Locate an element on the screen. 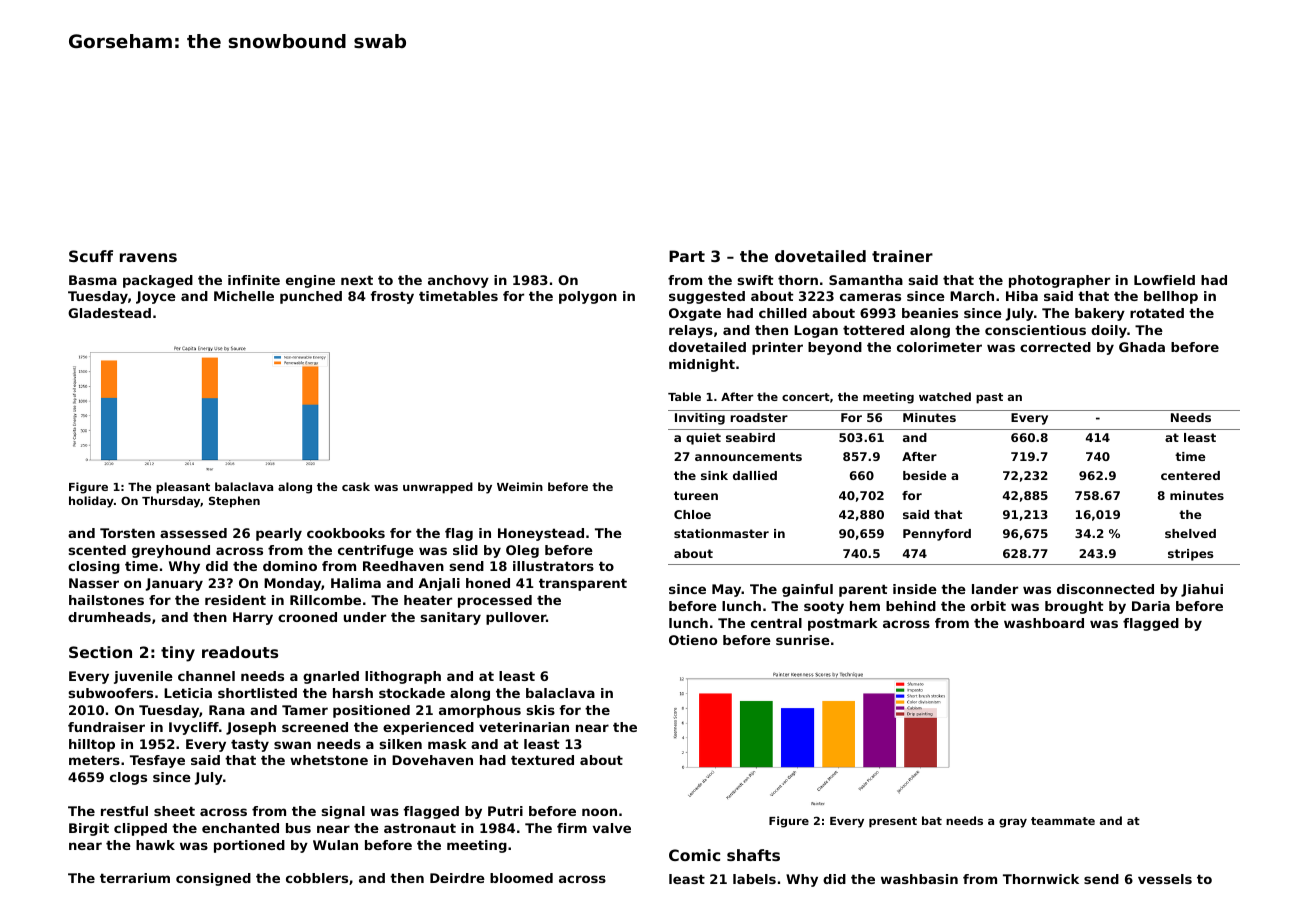  polygon is located at coordinates (588, 297).
